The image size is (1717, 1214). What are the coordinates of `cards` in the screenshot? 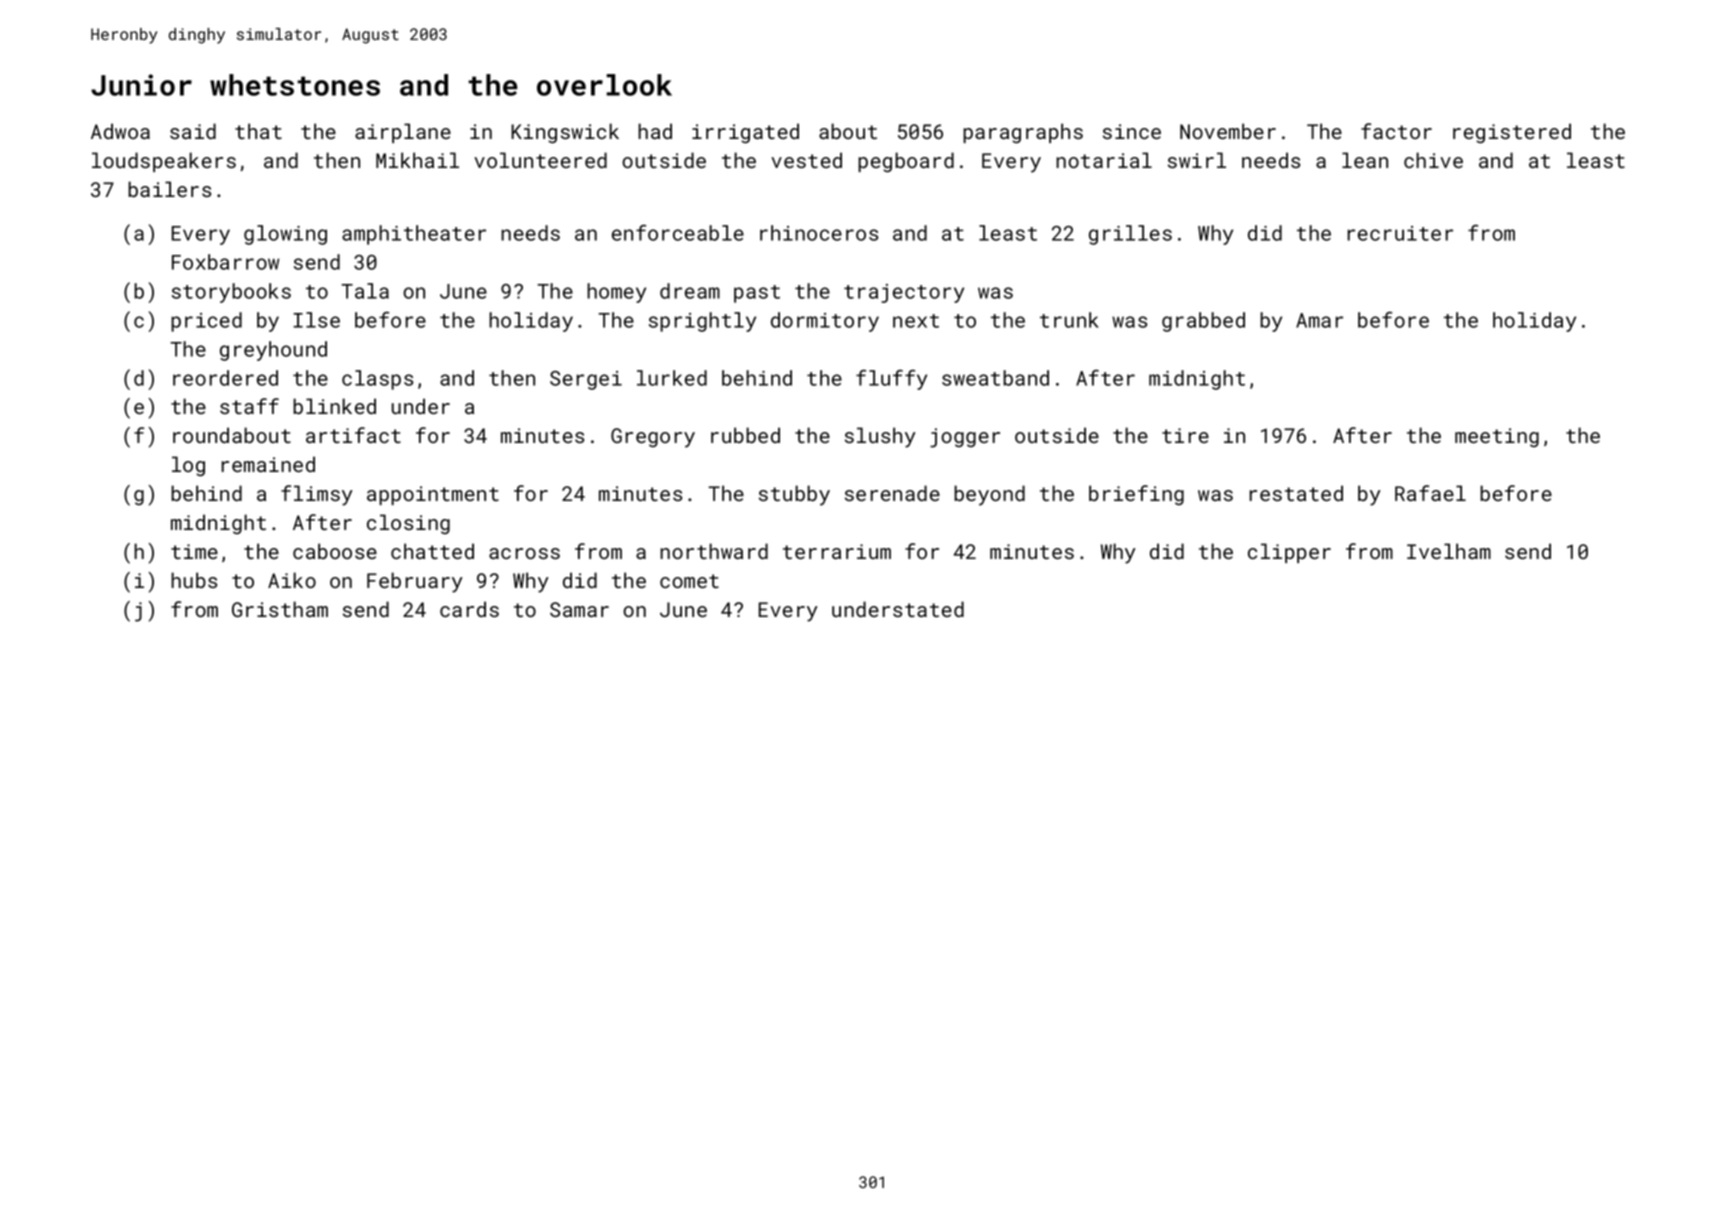 It's located at (469, 609).
